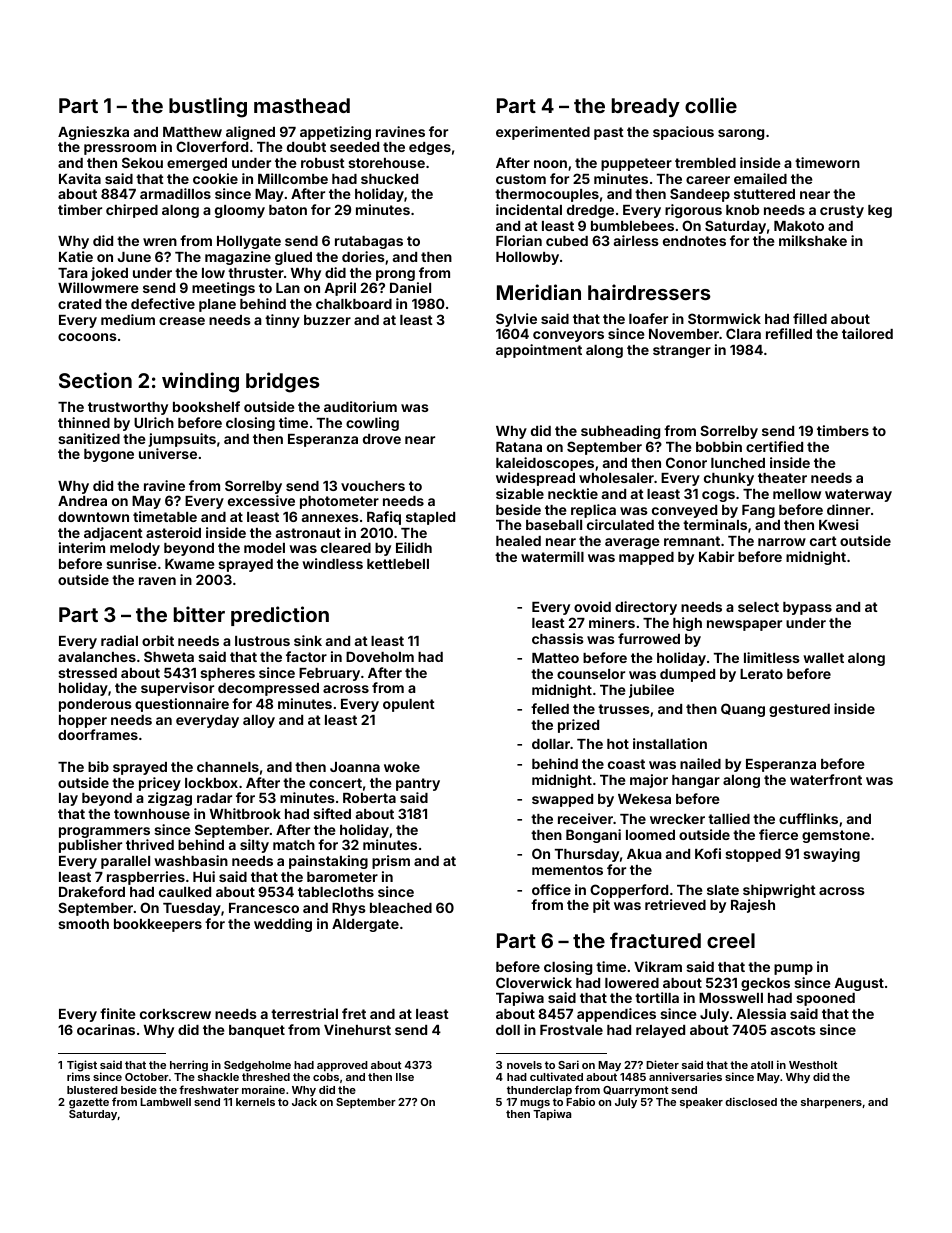 The image size is (952, 1233). Describe the element at coordinates (867, 333) in the page. I see `tailored` at that location.
